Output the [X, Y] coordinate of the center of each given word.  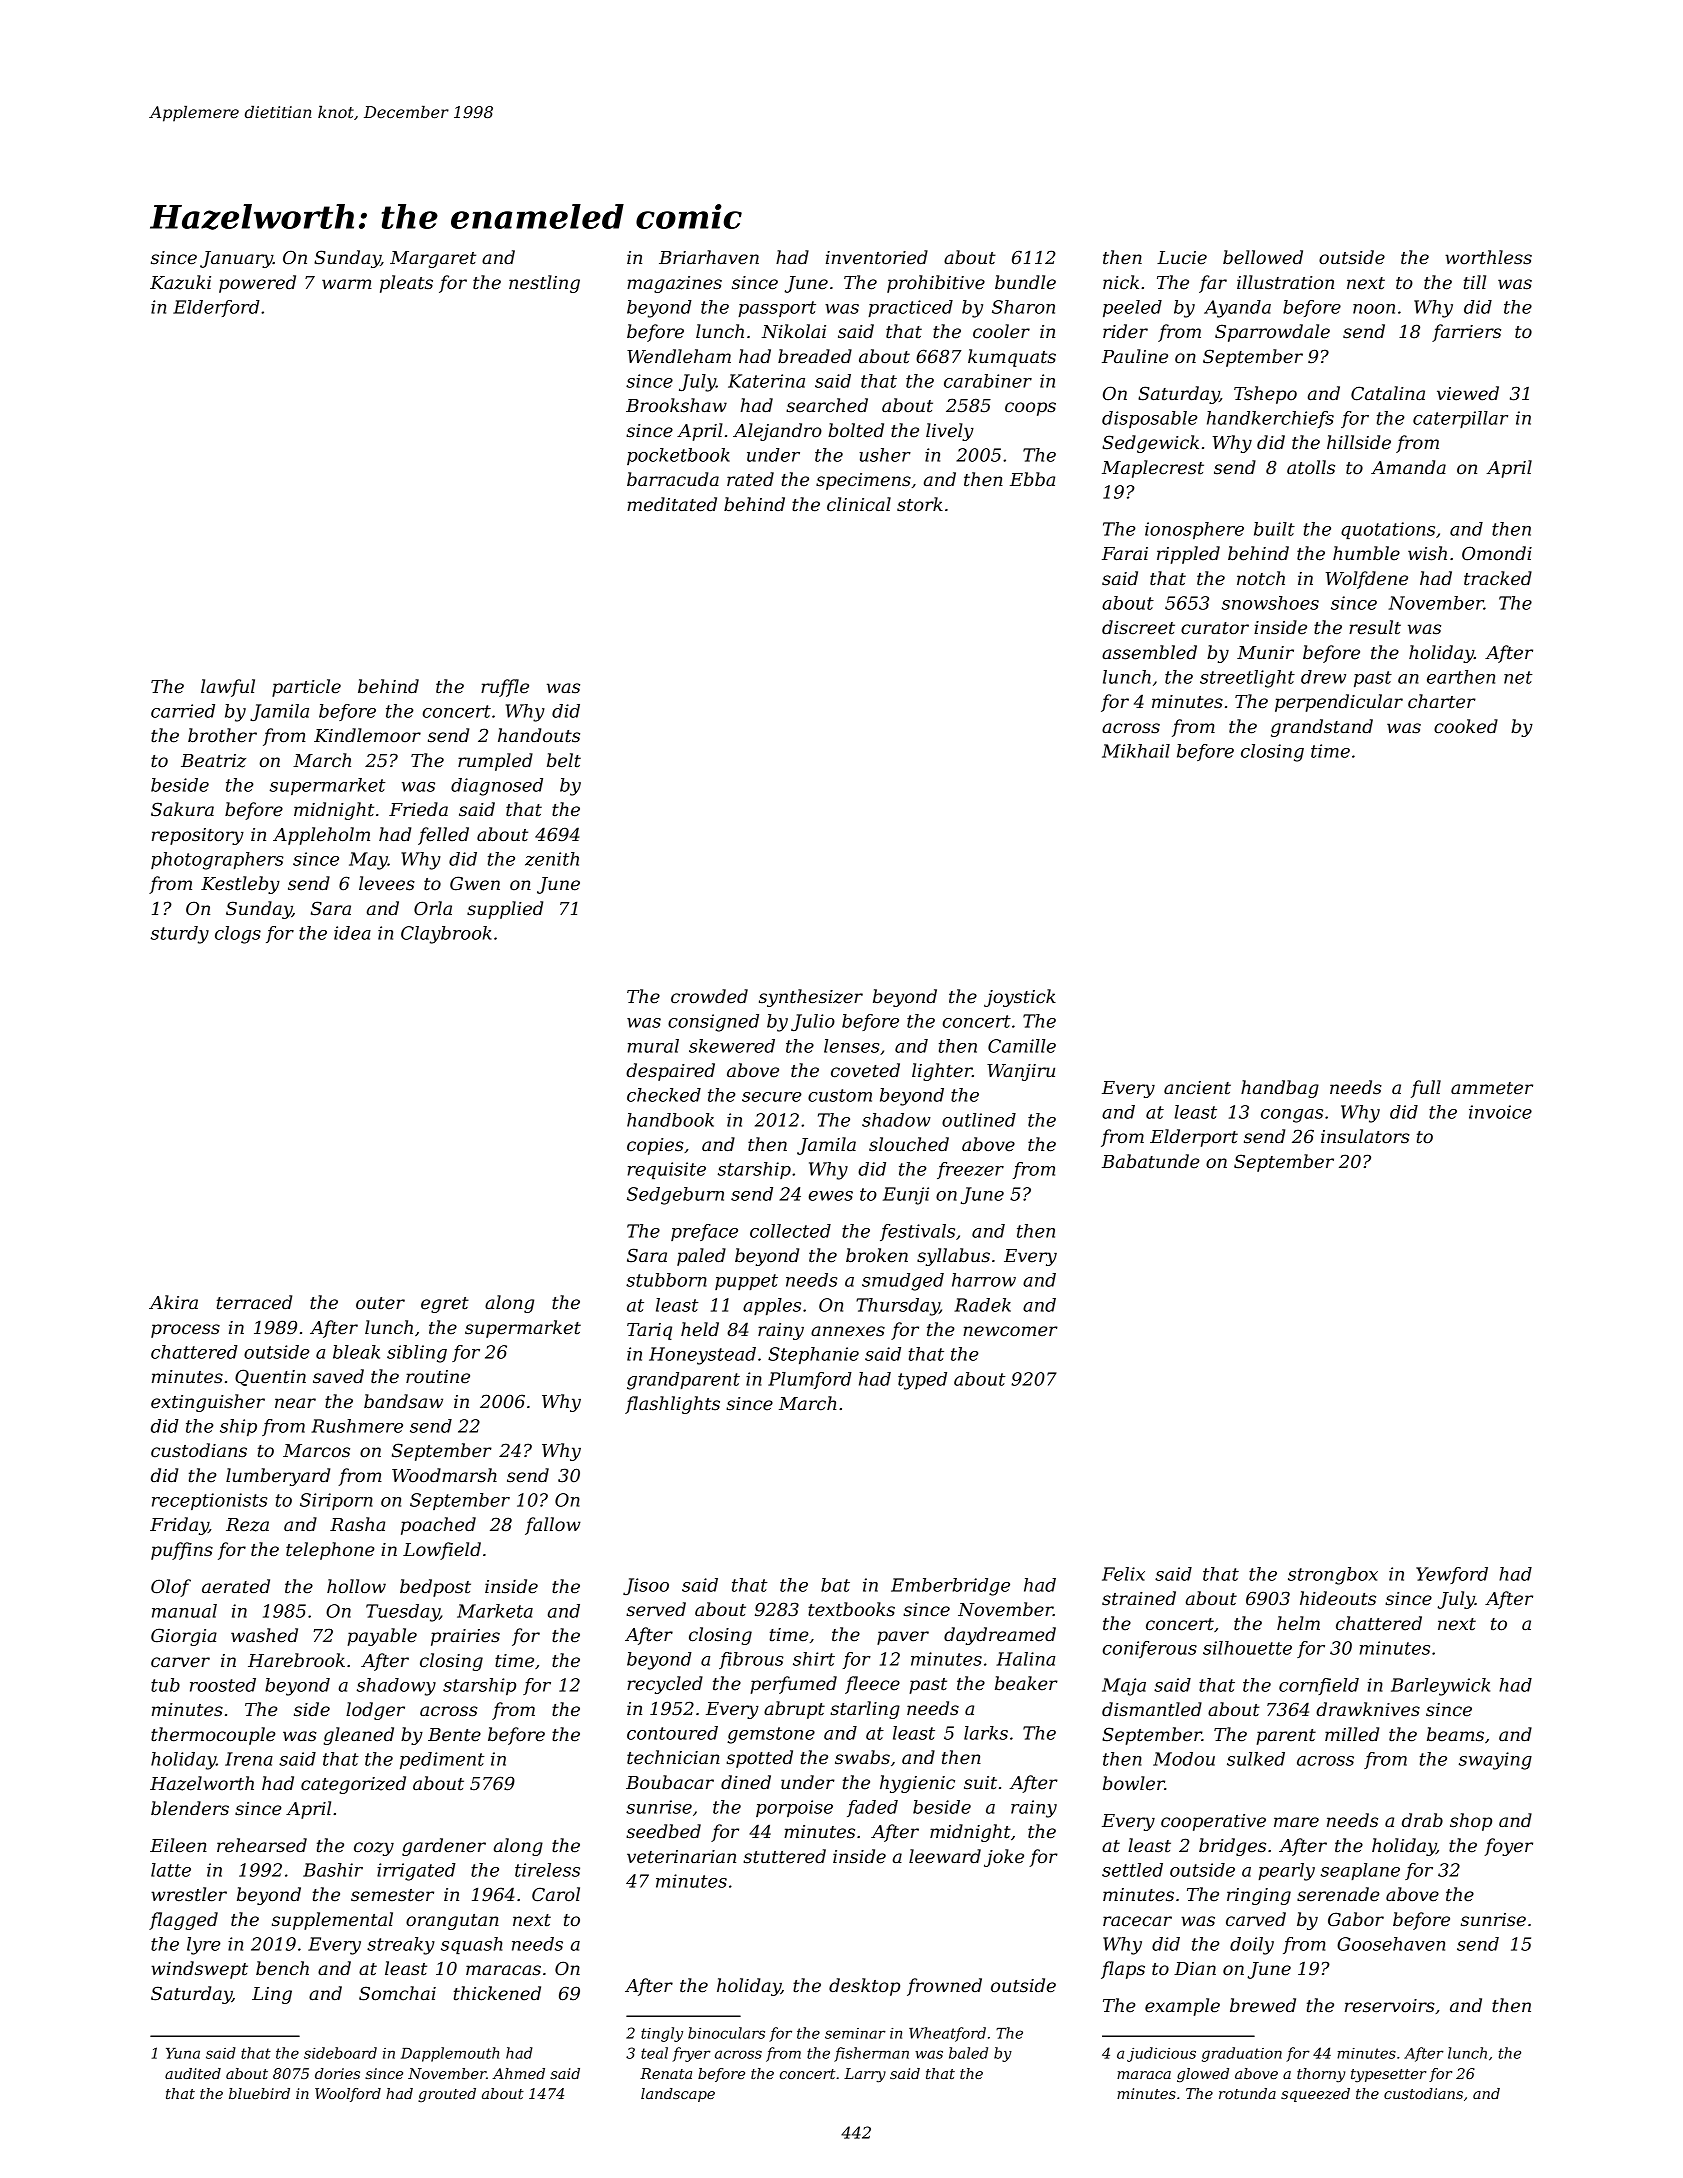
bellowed [1263, 257]
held [700, 1329]
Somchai [397, 1993]
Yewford [1452, 1575]
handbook [670, 1120]
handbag [1280, 1089]
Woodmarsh [444, 1475]
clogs [238, 935]
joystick [1020, 998]
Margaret [433, 259]
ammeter [1492, 1088]
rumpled [495, 762]
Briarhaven [709, 257]
